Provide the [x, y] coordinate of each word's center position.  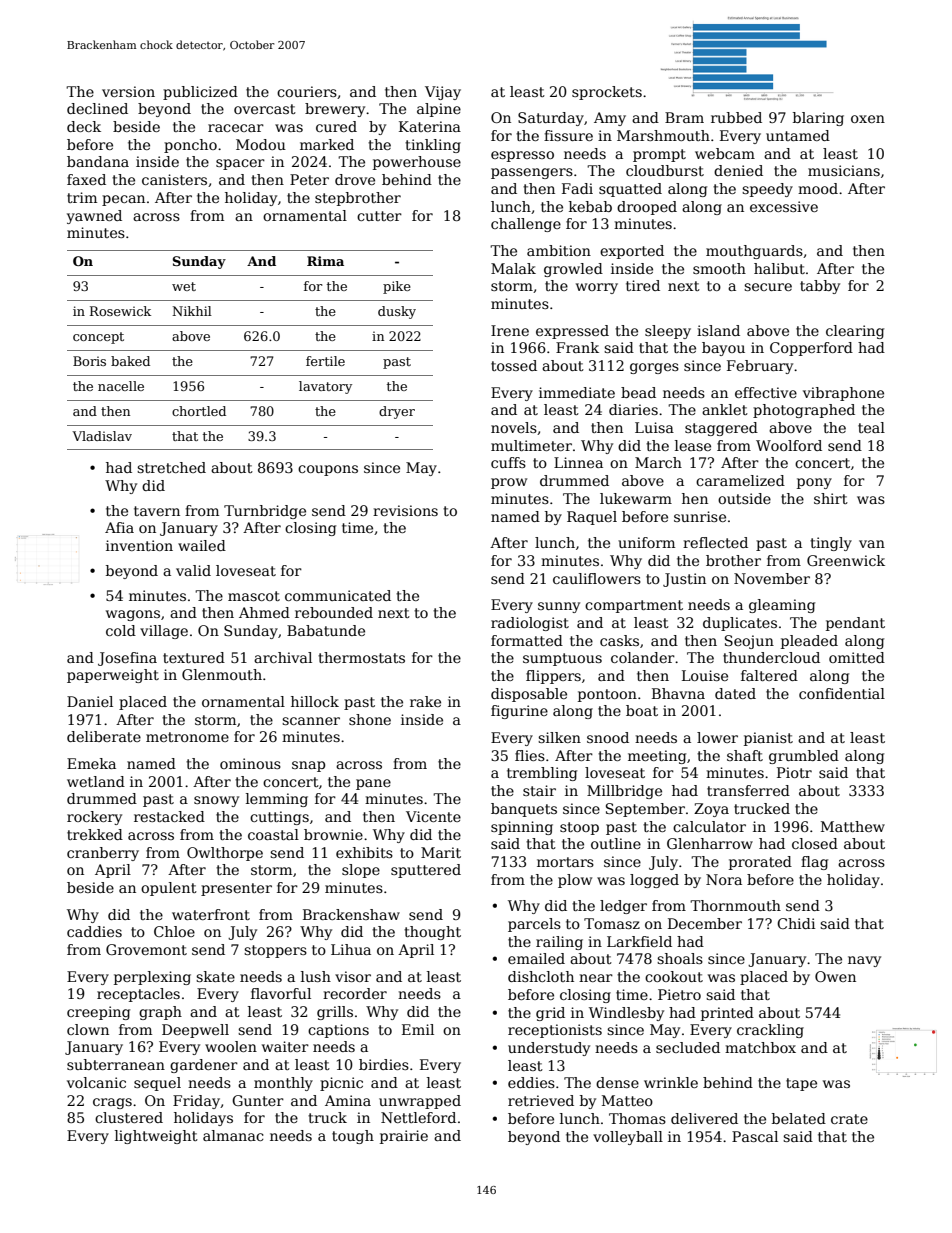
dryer [397, 412]
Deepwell [195, 1031]
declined [97, 108]
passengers [532, 173]
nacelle [121, 386]
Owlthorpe [225, 854]
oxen [868, 119]
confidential [842, 693]
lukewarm [636, 498]
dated [735, 693]
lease [693, 445]
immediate [577, 392]
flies [530, 755]
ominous [250, 763]
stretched [171, 467]
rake [425, 701]
